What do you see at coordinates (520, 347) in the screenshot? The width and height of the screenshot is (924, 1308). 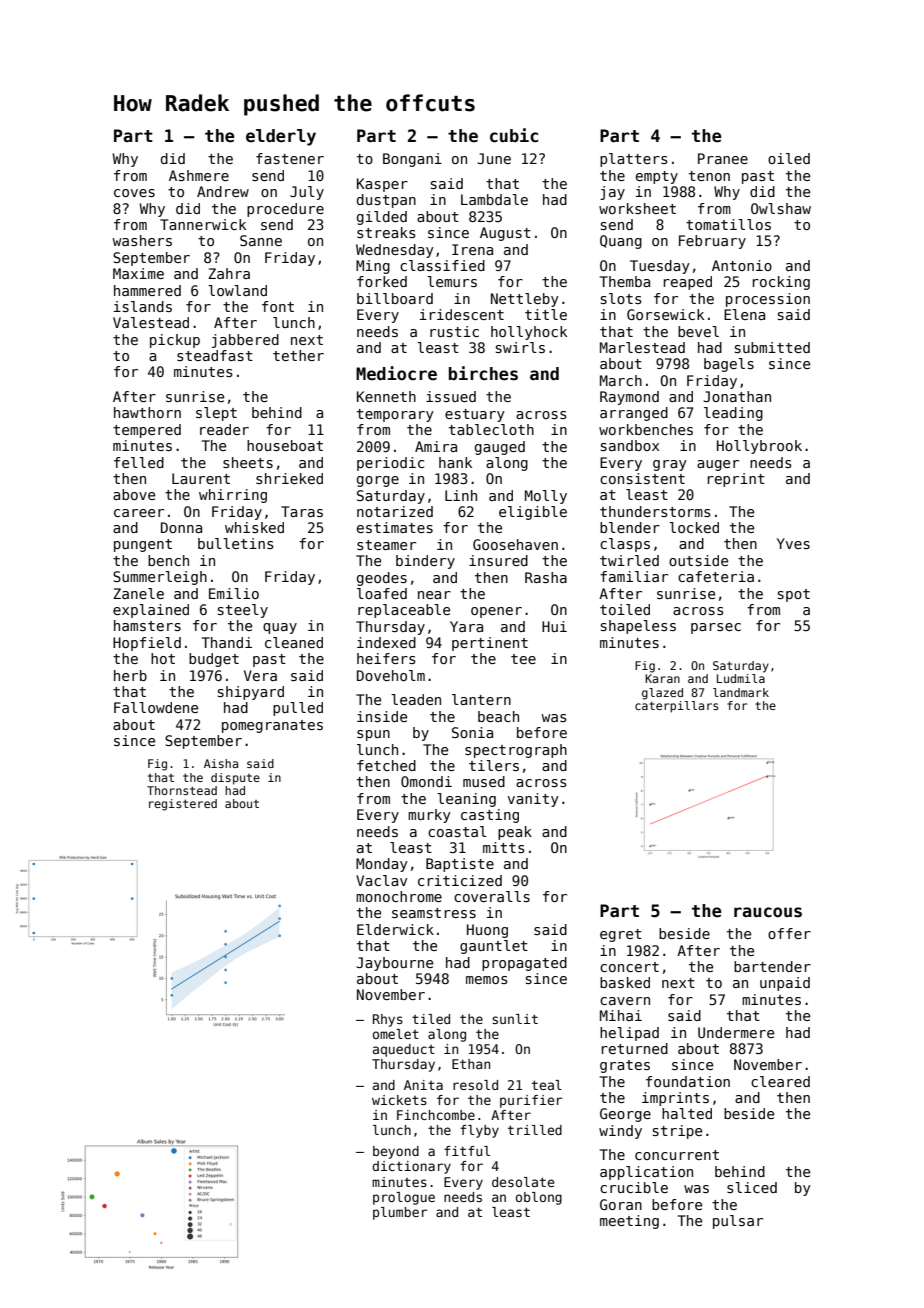 I see `swirls` at bounding box center [520, 347].
